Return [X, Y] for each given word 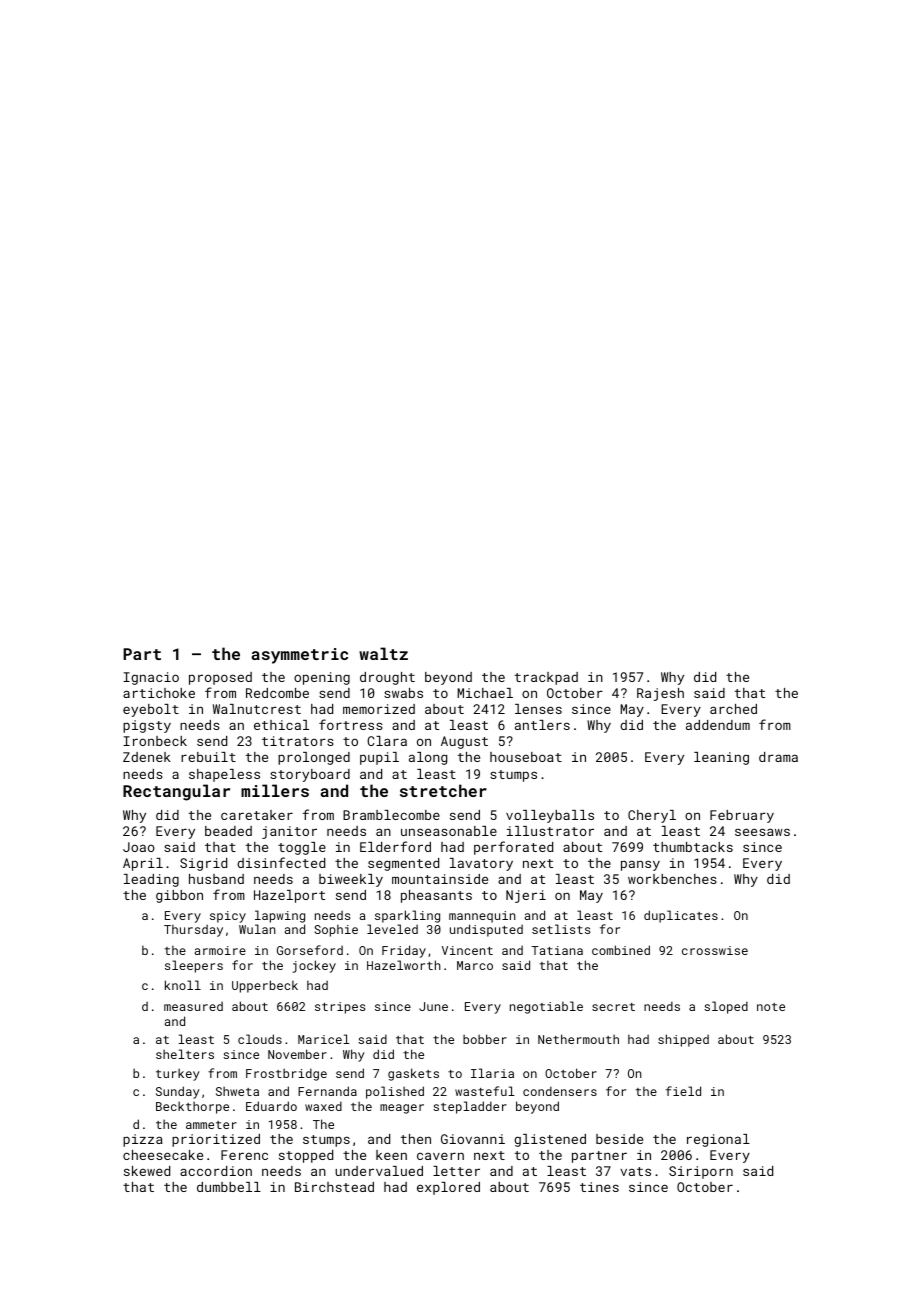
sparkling [407, 916]
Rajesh [660, 694]
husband [216, 879]
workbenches [672, 879]
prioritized [216, 1140]
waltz [383, 653]
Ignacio [151, 678]
